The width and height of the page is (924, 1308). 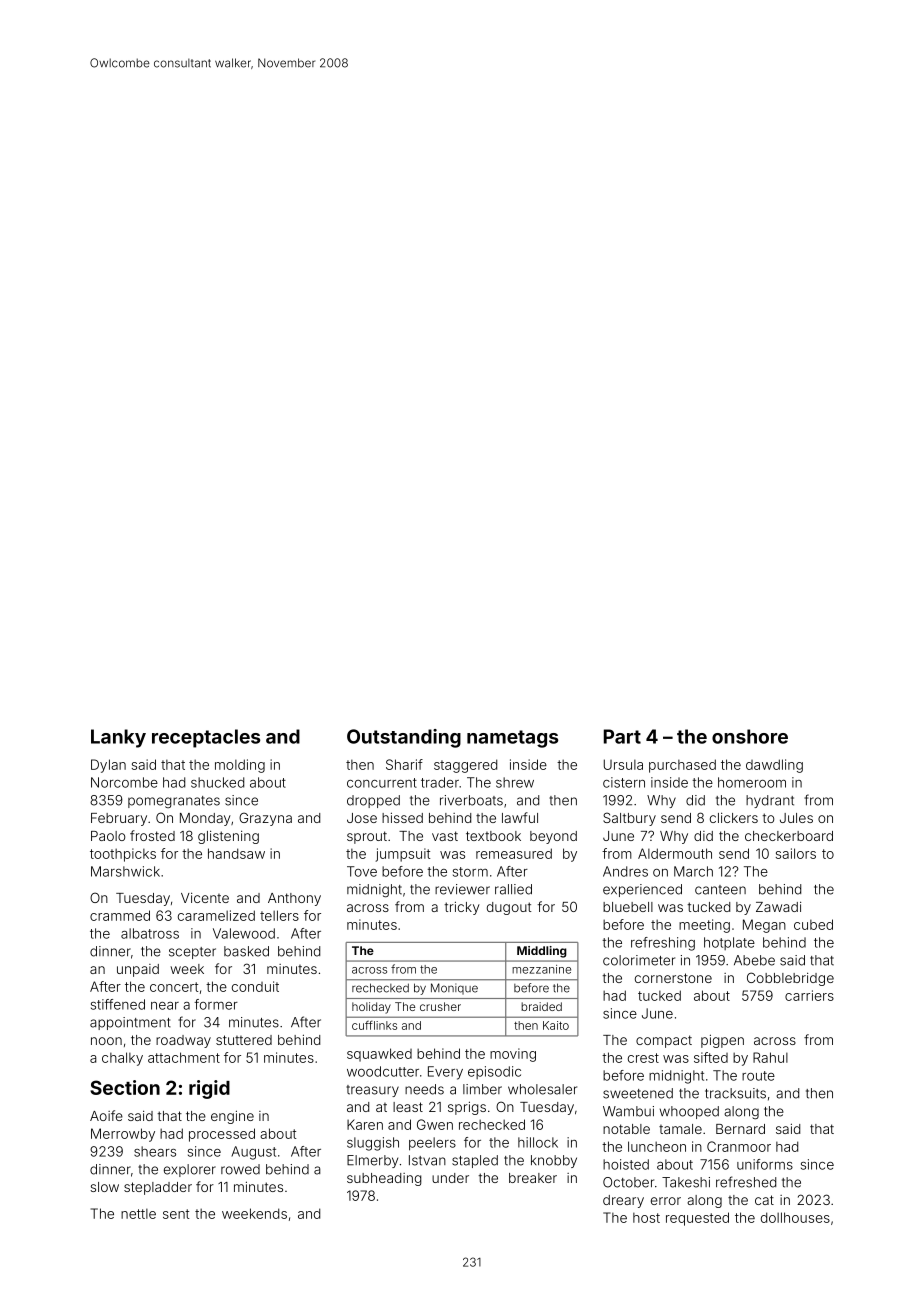 I want to click on hydrant, so click(x=770, y=801).
